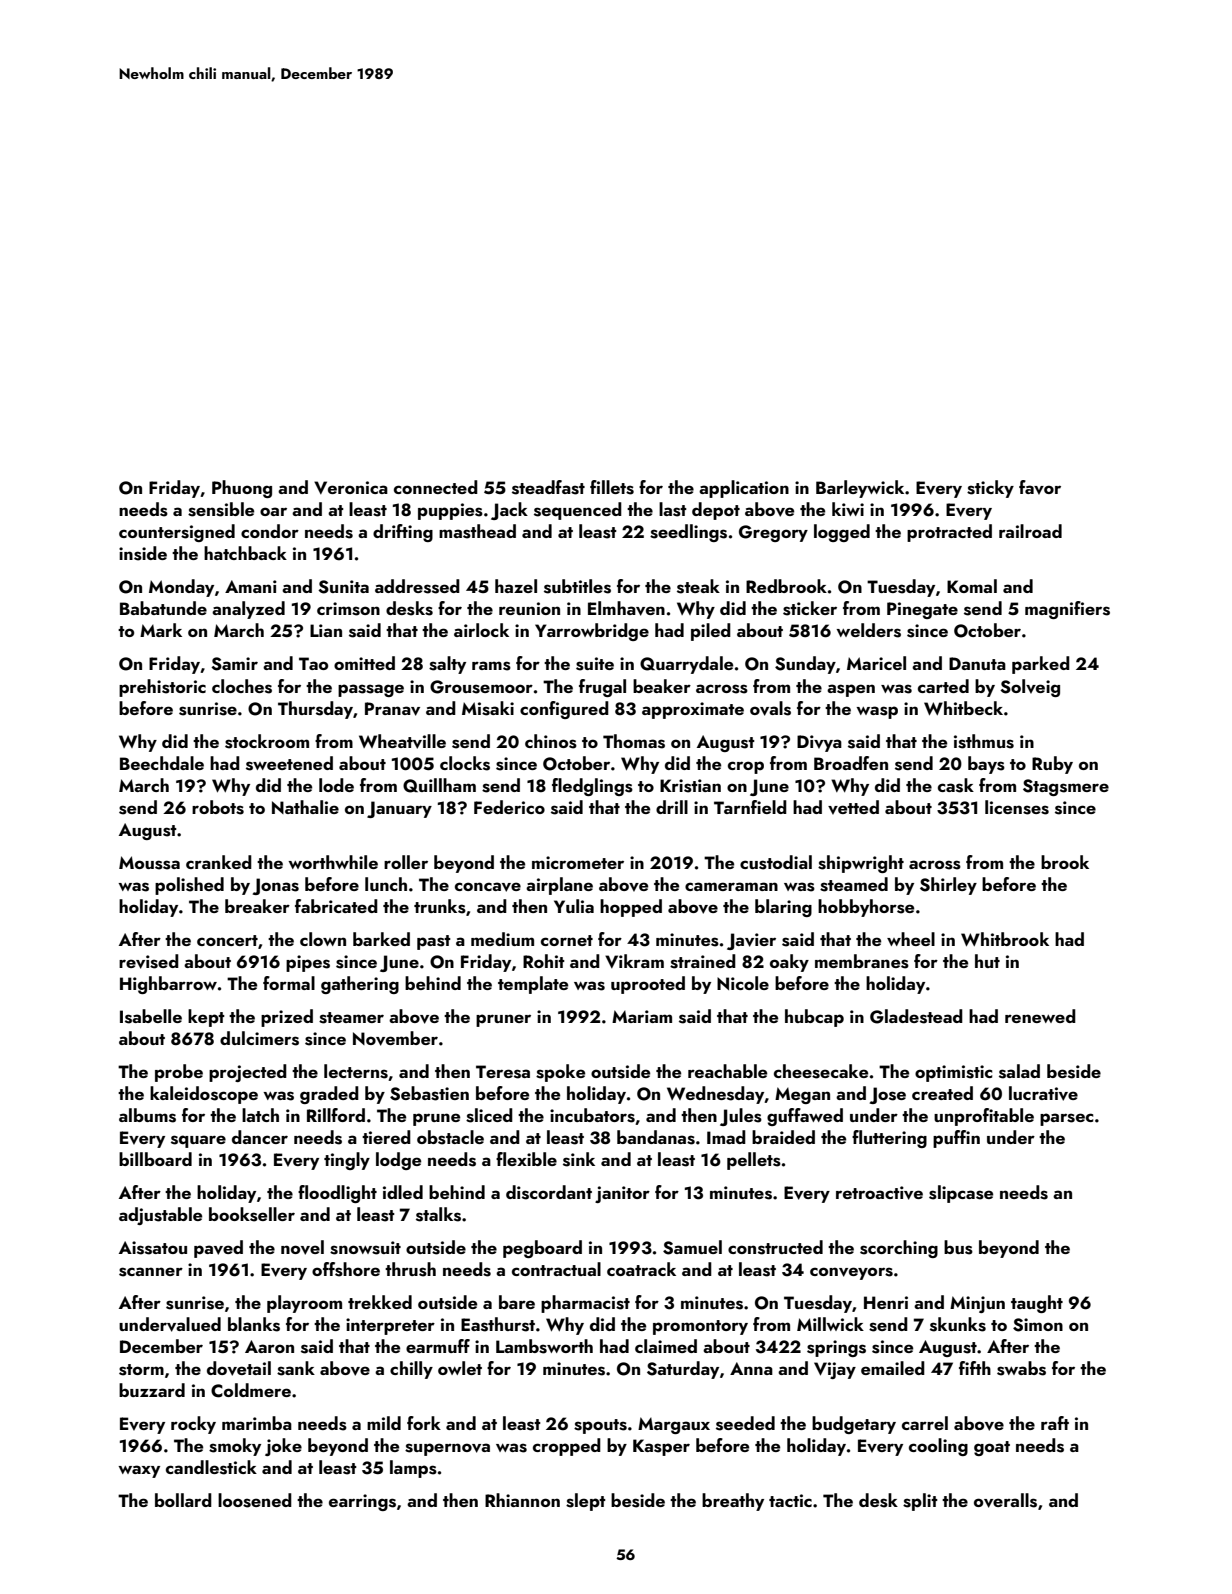 The image size is (1232, 1594). What do you see at coordinates (239, 1368) in the document?
I see `dovetail` at bounding box center [239, 1368].
